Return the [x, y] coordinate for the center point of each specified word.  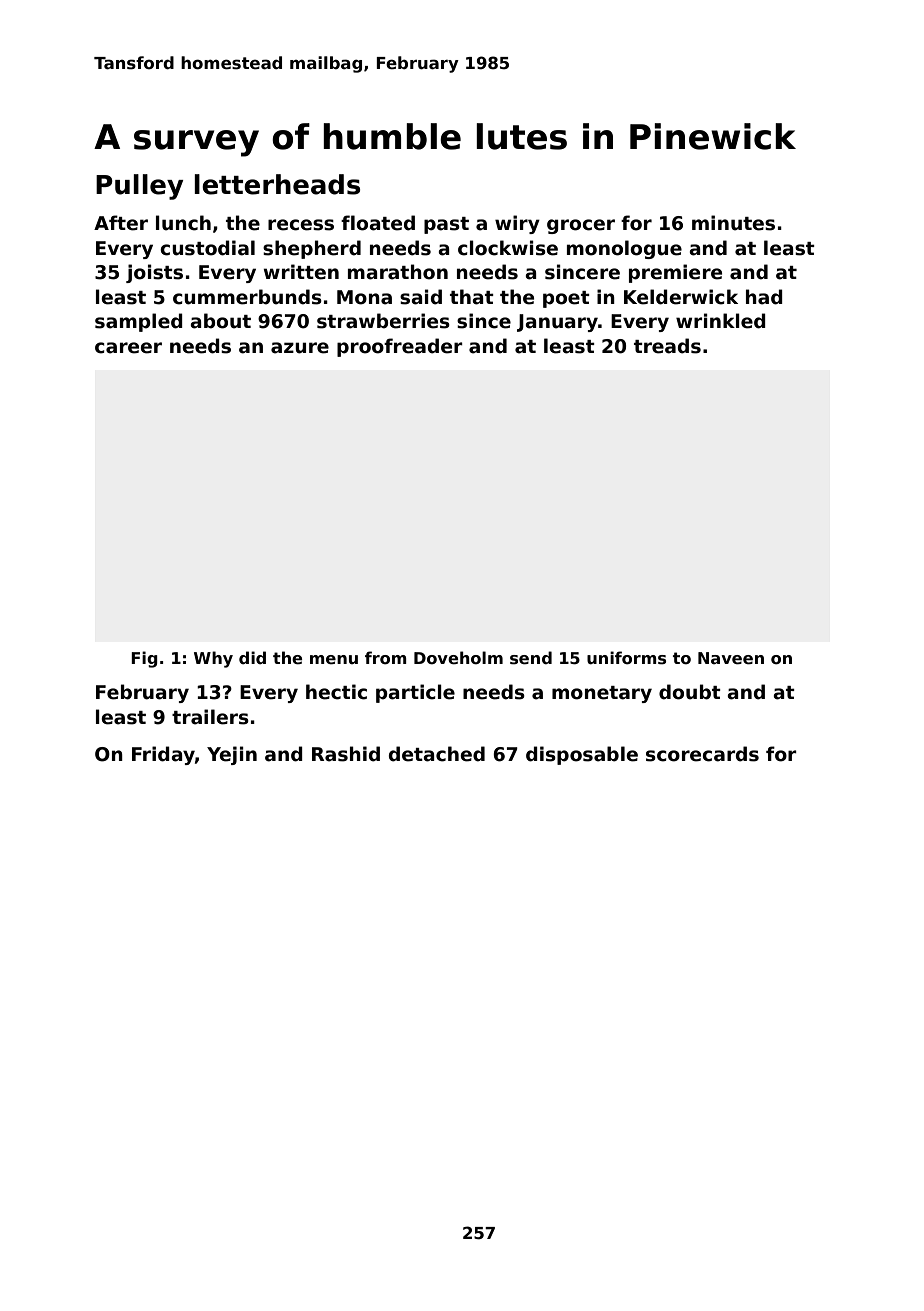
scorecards [702, 754]
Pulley [139, 187]
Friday [163, 755]
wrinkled [721, 321]
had [764, 297]
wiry [517, 224]
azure [300, 348]
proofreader [400, 347]
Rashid [346, 754]
